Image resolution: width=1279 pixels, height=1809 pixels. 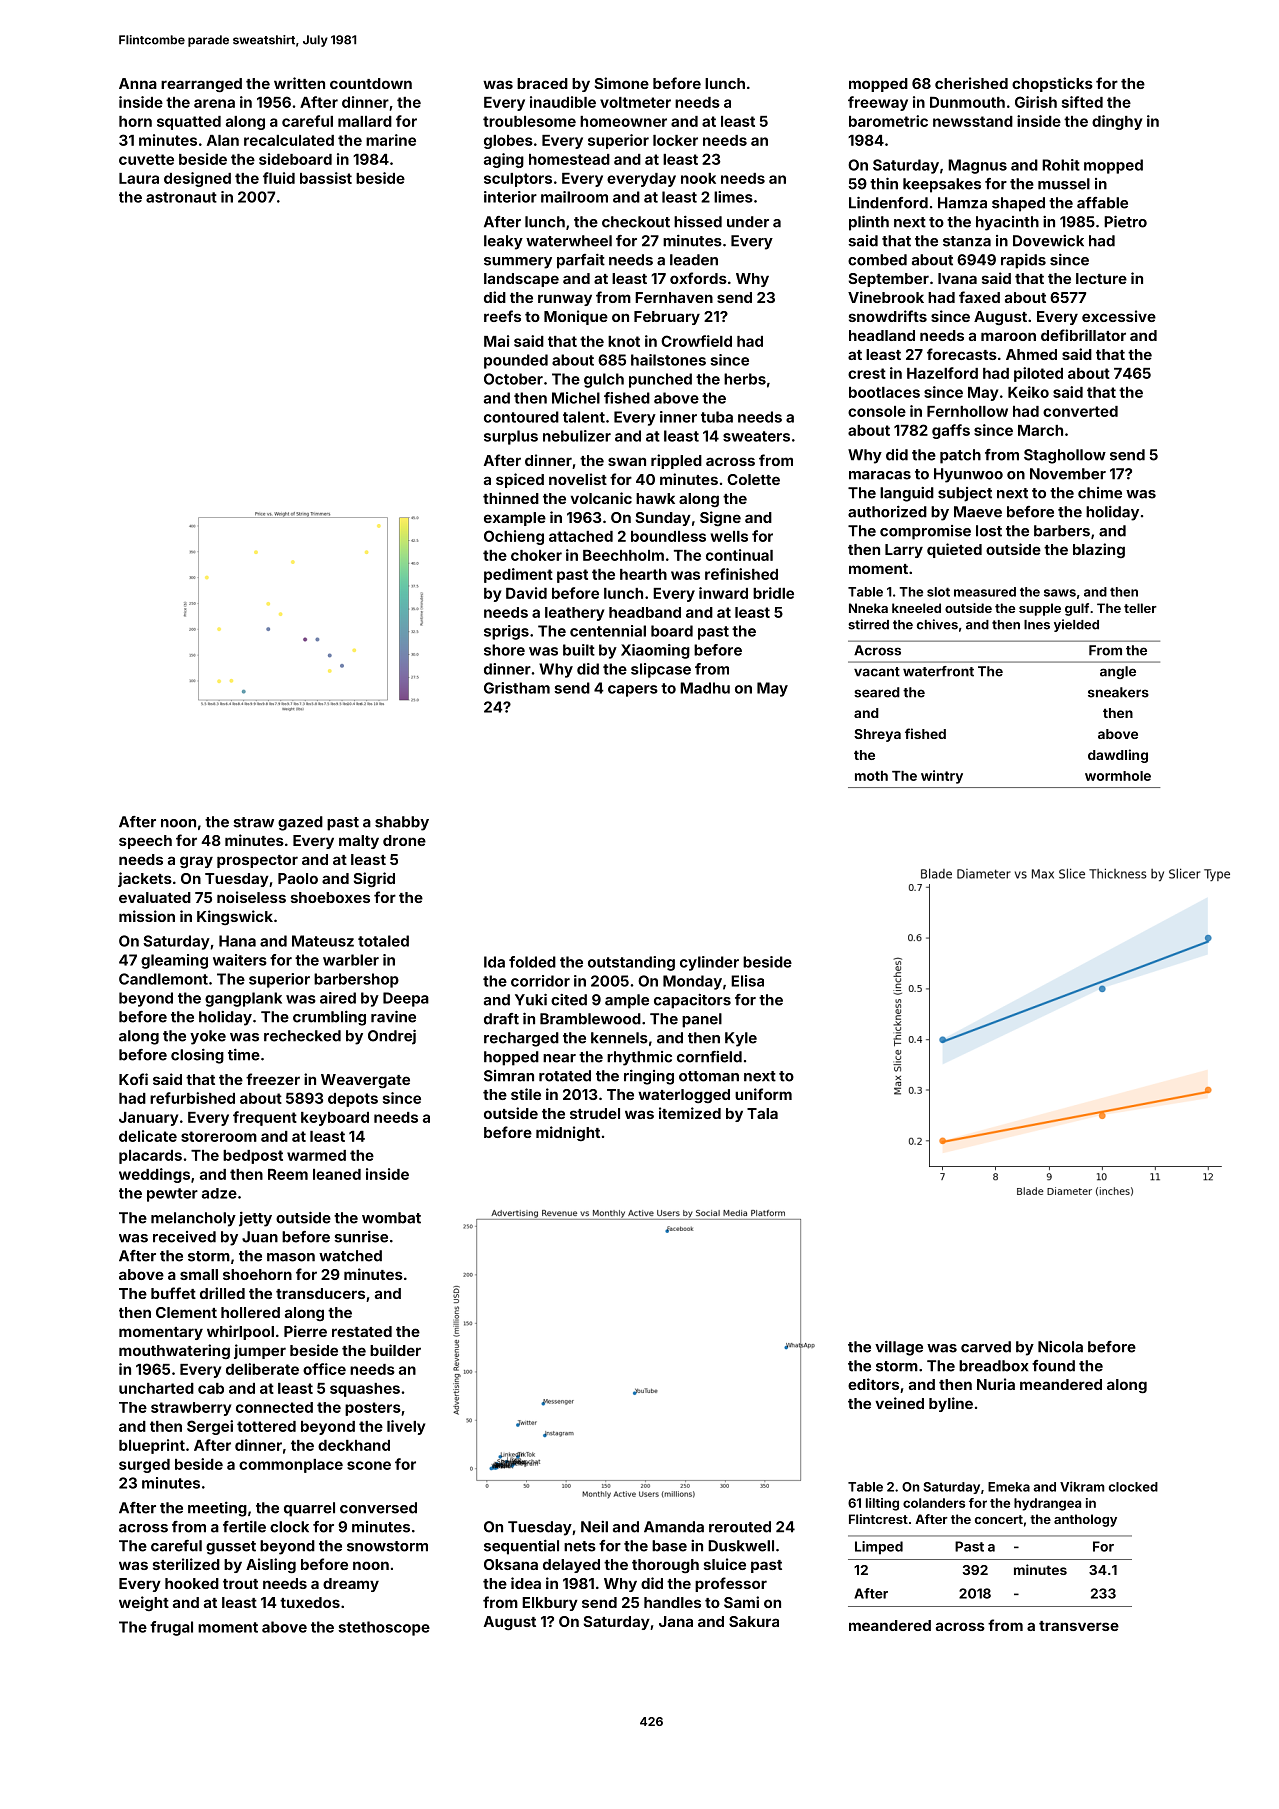 I want to click on gazed, so click(x=300, y=823).
